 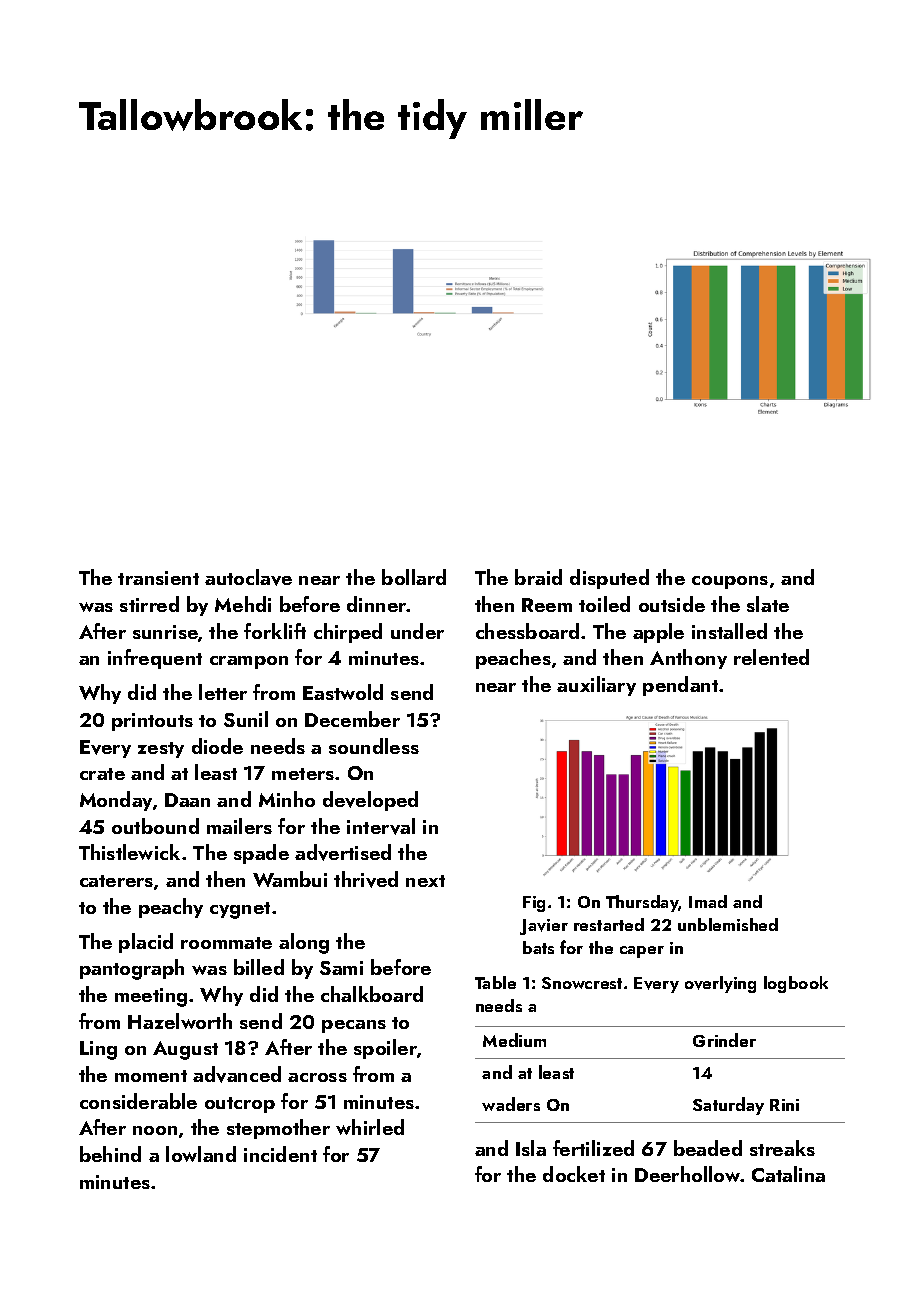 I want to click on pendant, so click(x=680, y=686).
